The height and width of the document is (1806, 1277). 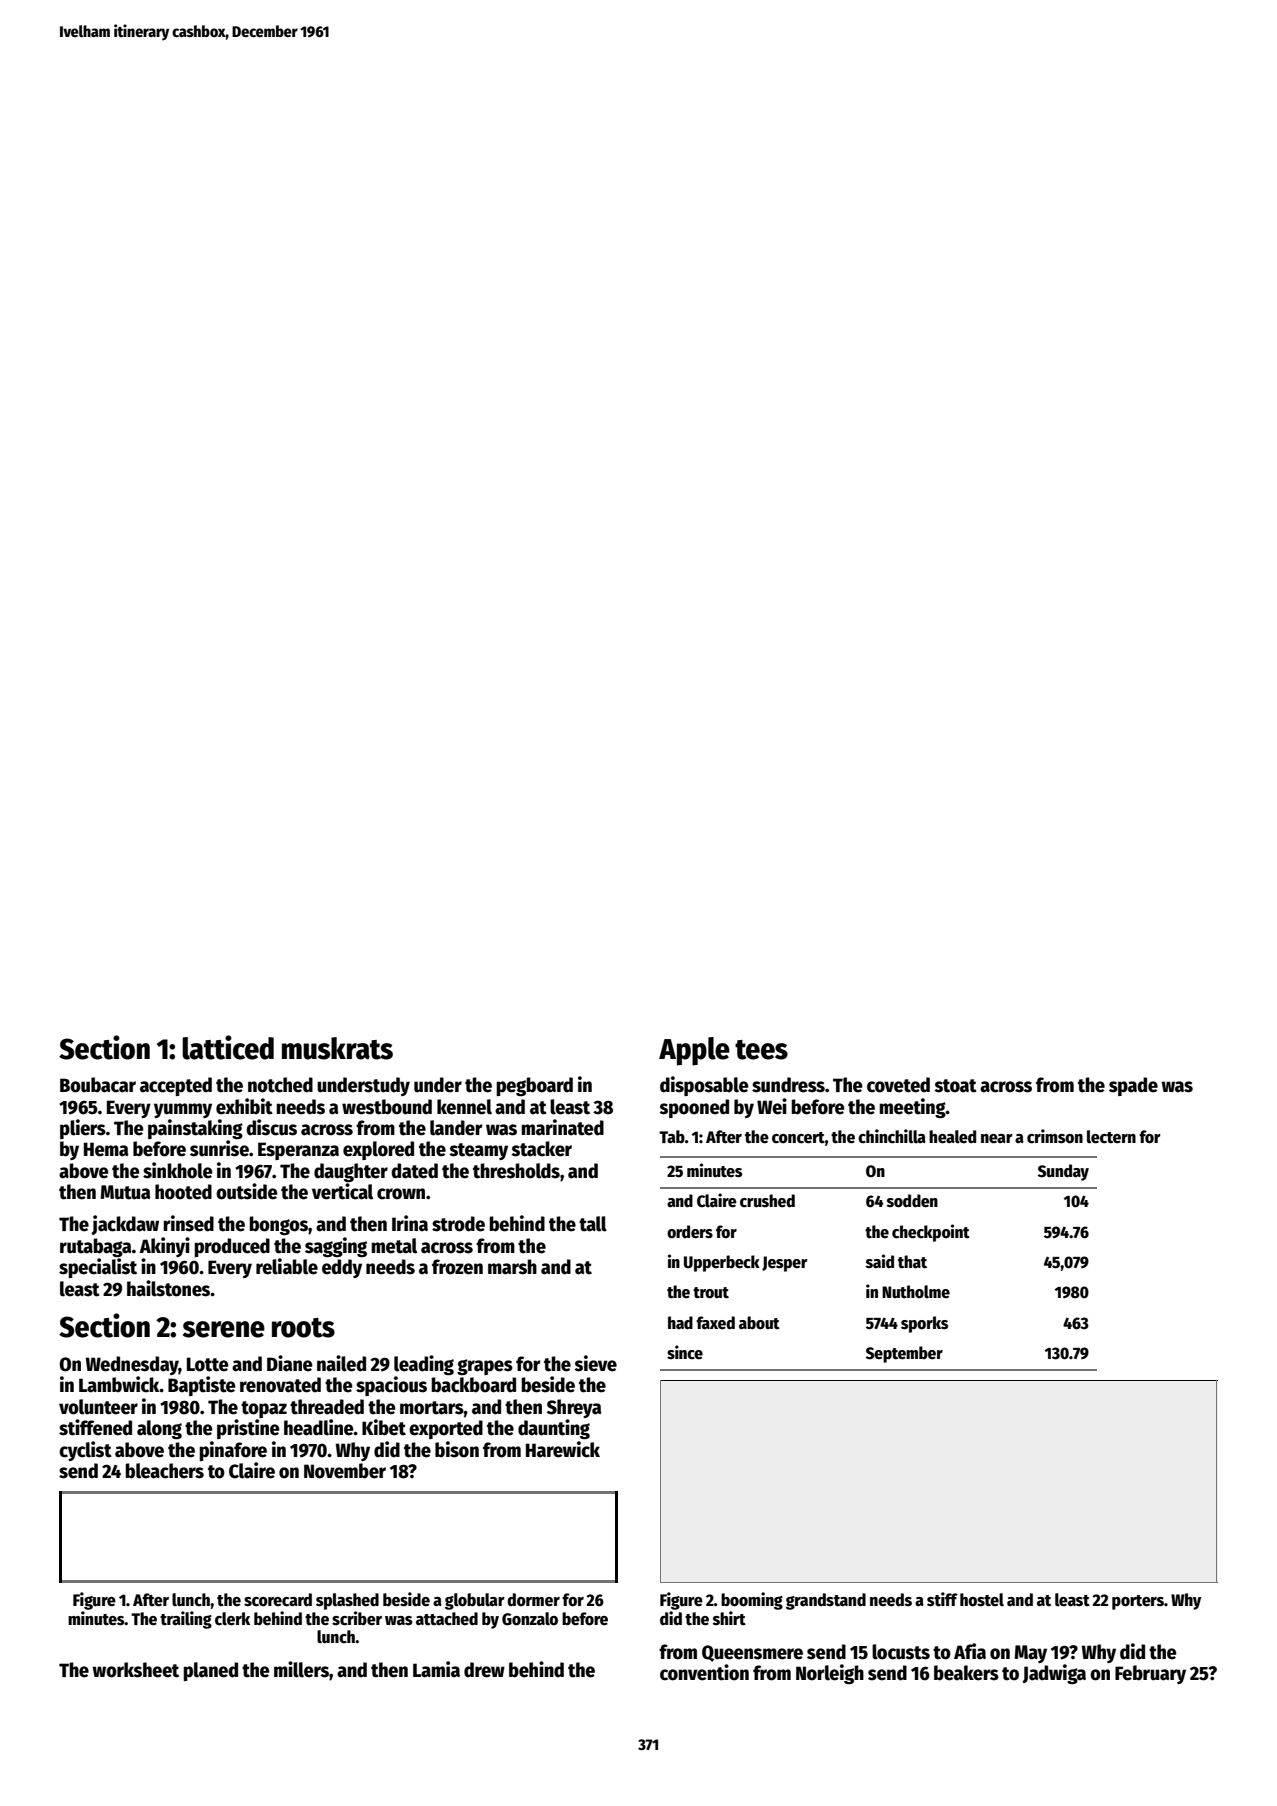 I want to click on latticed, so click(x=228, y=1047).
